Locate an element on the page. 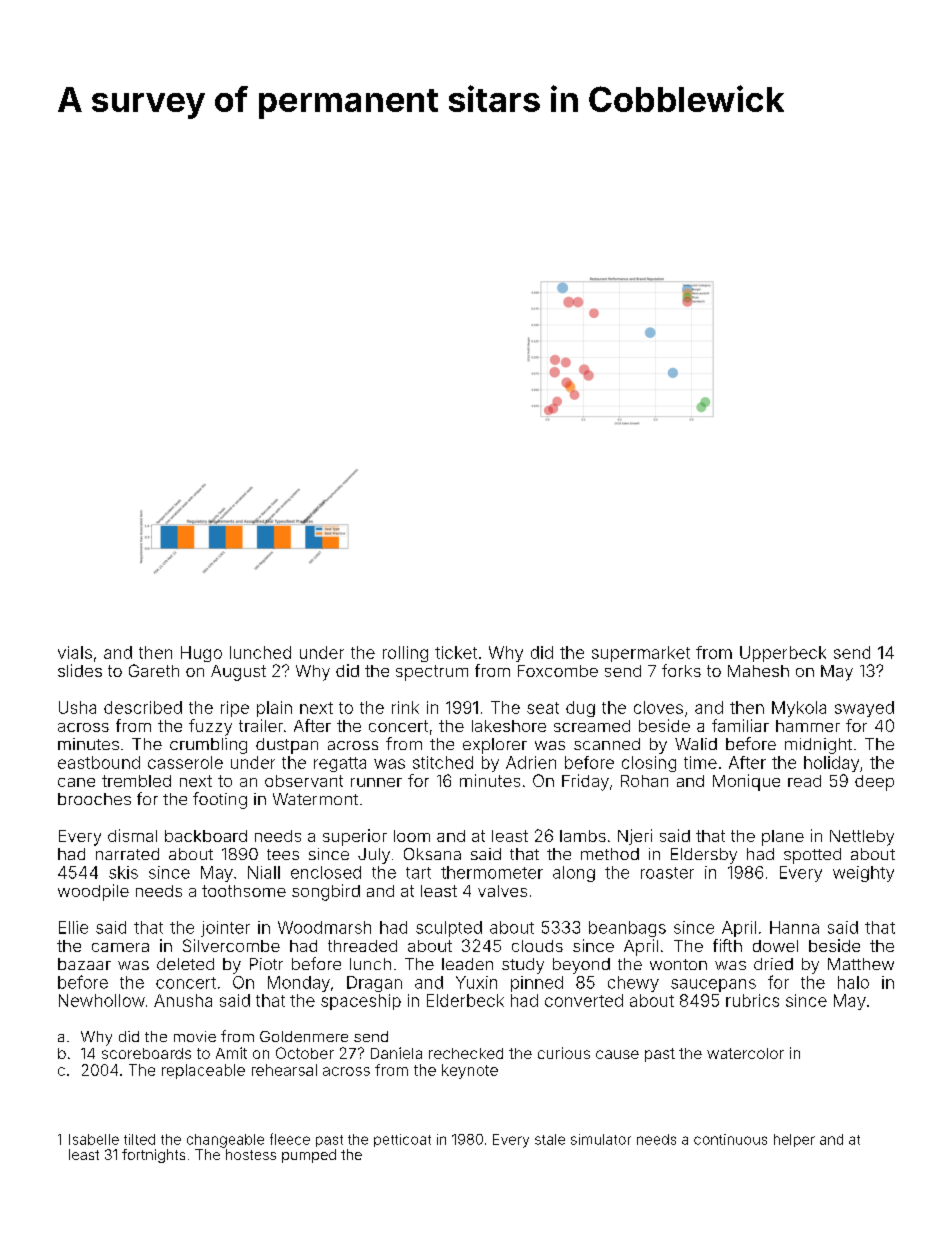  continuous is located at coordinates (730, 1139).
